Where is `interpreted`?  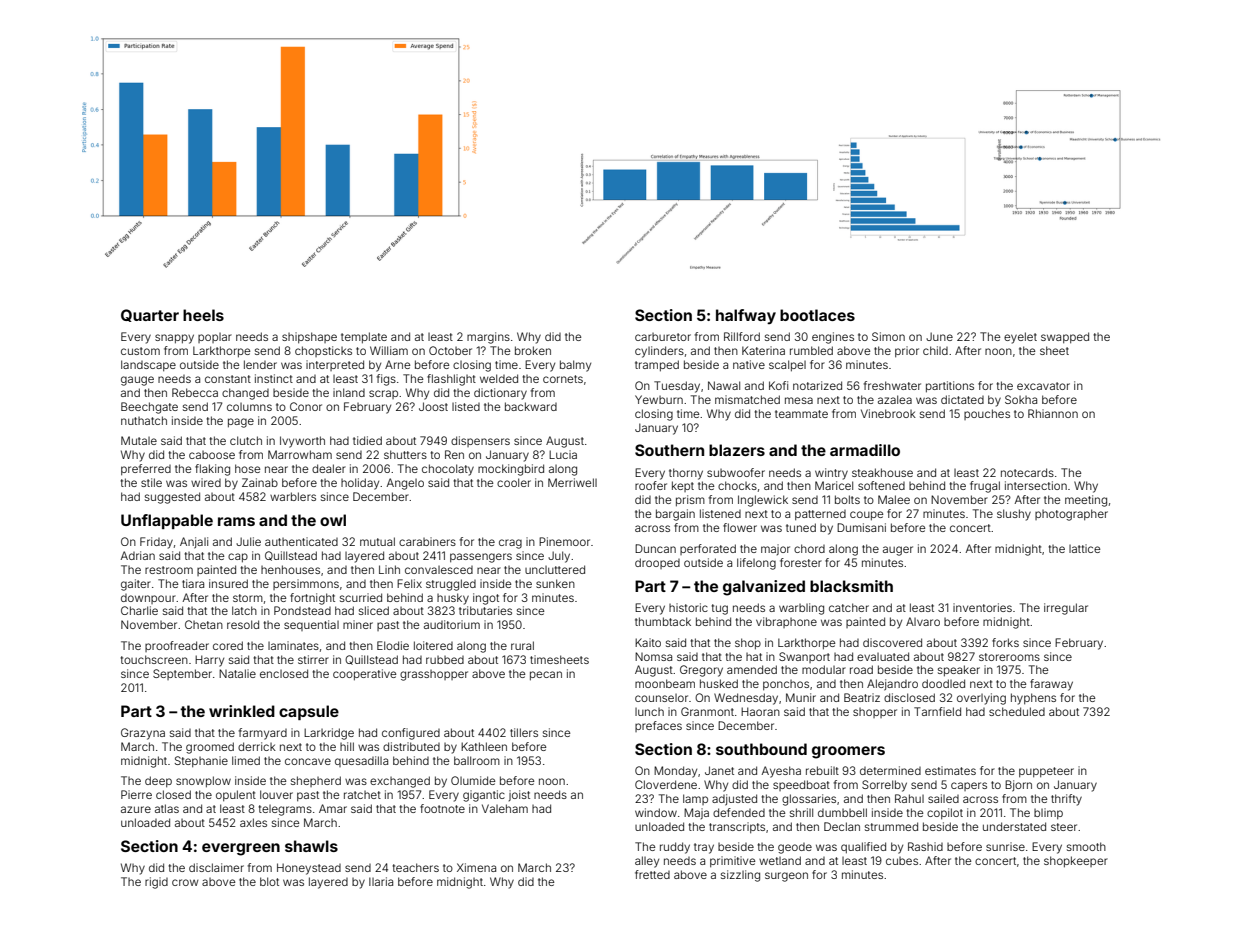 interpreted is located at coordinates (335, 365).
